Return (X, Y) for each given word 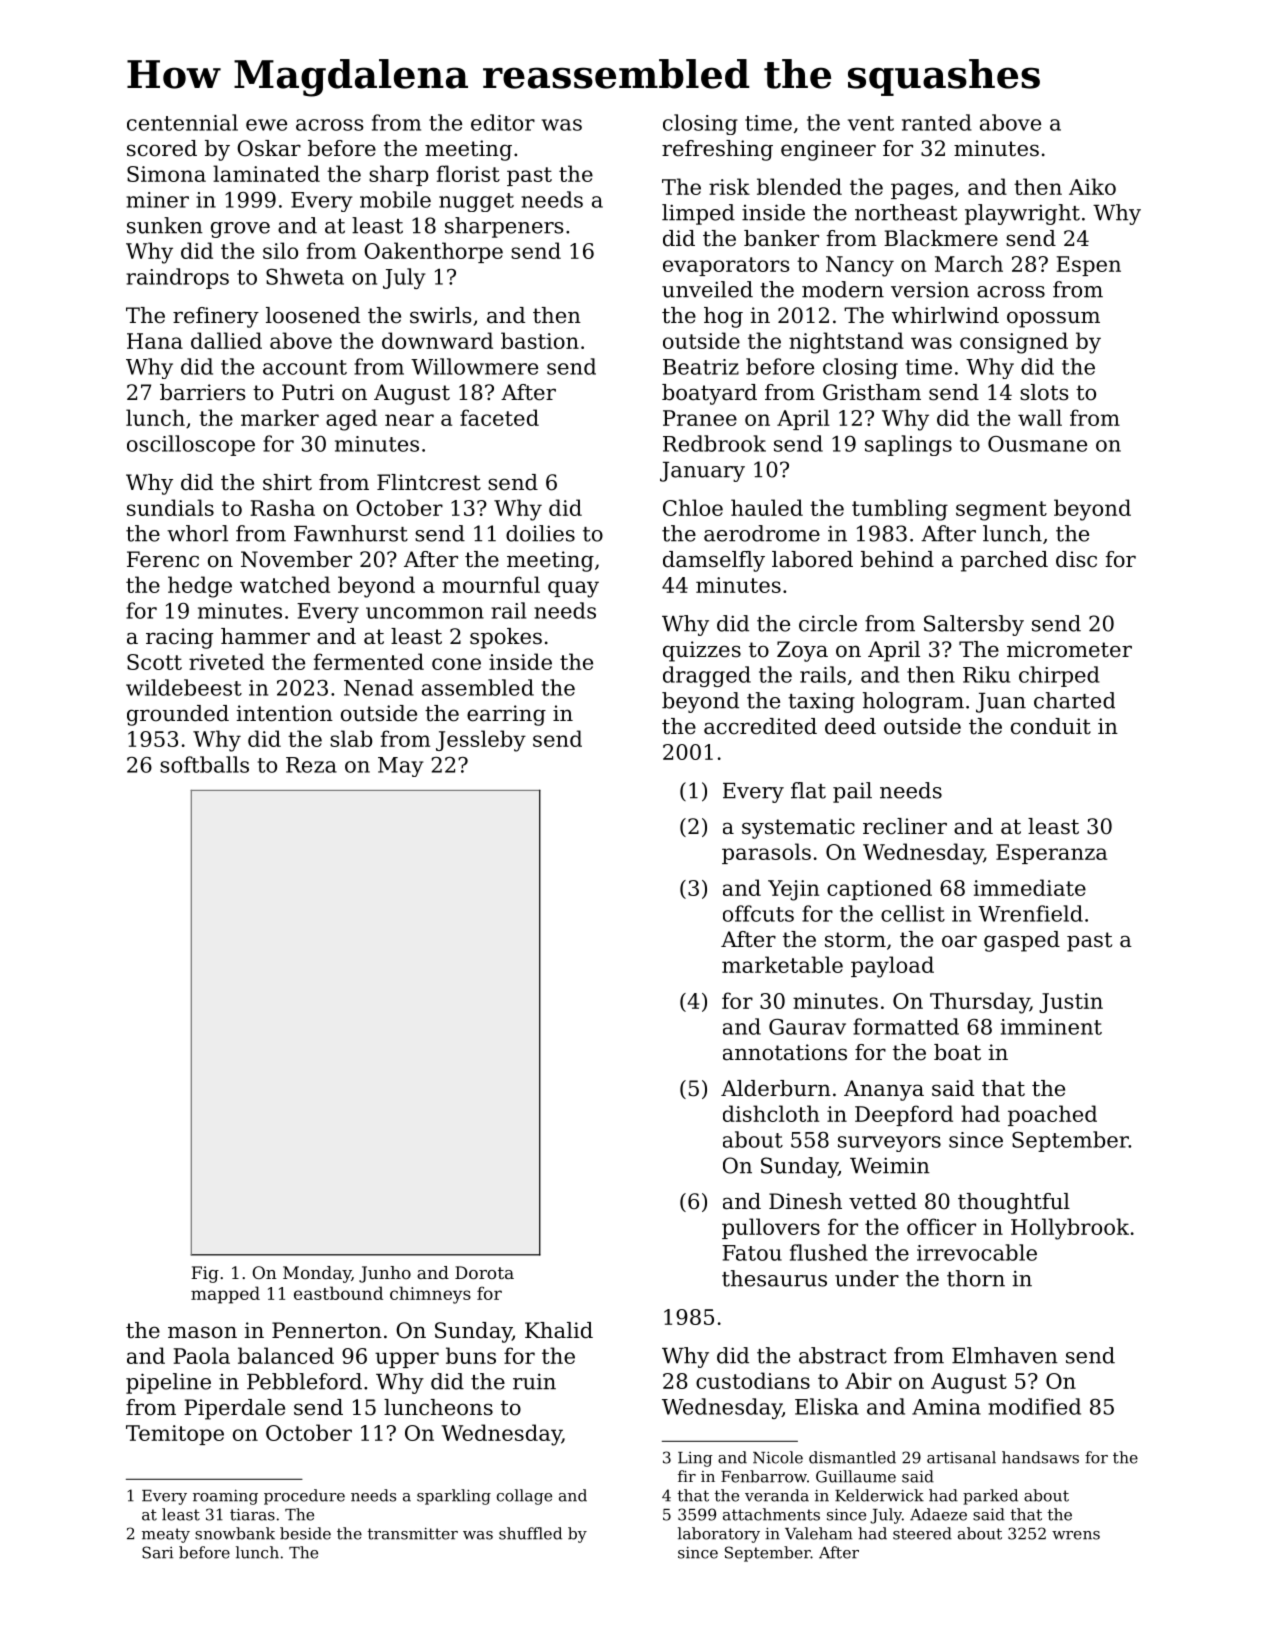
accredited (760, 726)
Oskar (269, 148)
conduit (1051, 726)
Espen (1089, 266)
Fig (205, 1274)
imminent (1051, 1027)
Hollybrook (1070, 1229)
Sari (157, 1552)
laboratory (719, 1535)
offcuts (758, 913)
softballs (204, 764)
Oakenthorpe (433, 252)
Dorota (484, 1272)
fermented (369, 661)
